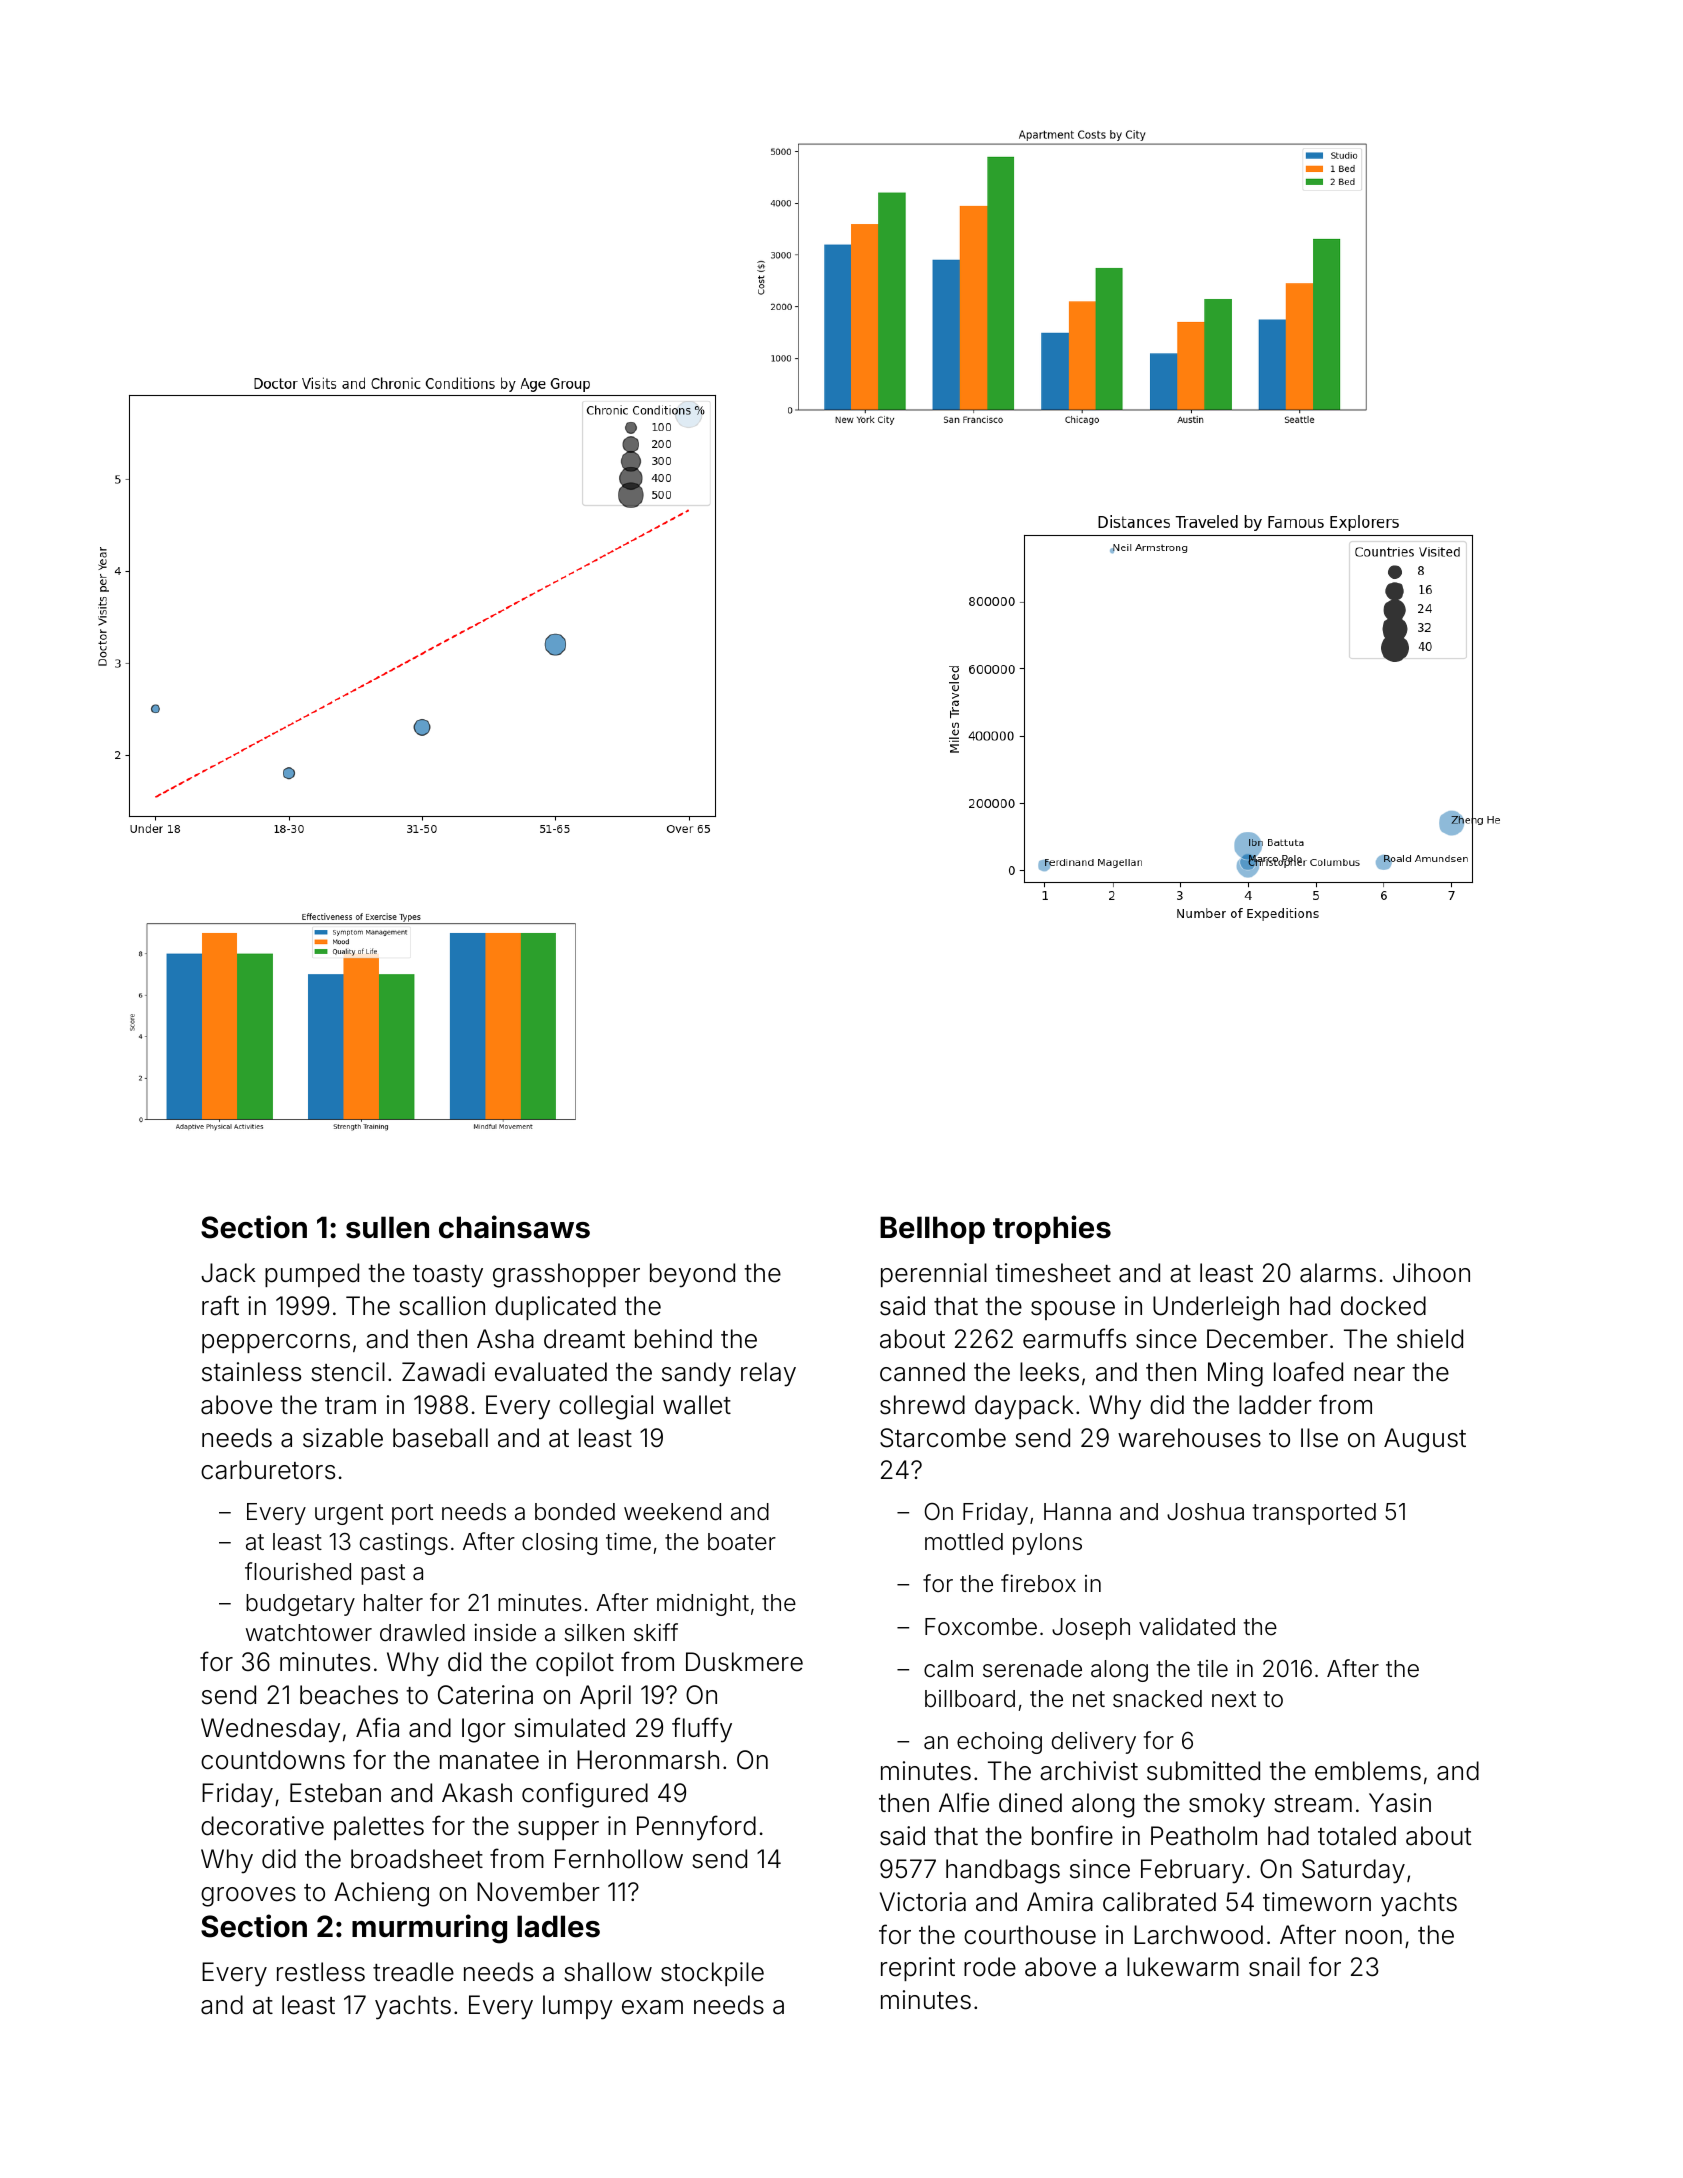 This screenshot has height=2178, width=1683. What do you see at coordinates (387, 1227) in the screenshot?
I see `sullen` at bounding box center [387, 1227].
